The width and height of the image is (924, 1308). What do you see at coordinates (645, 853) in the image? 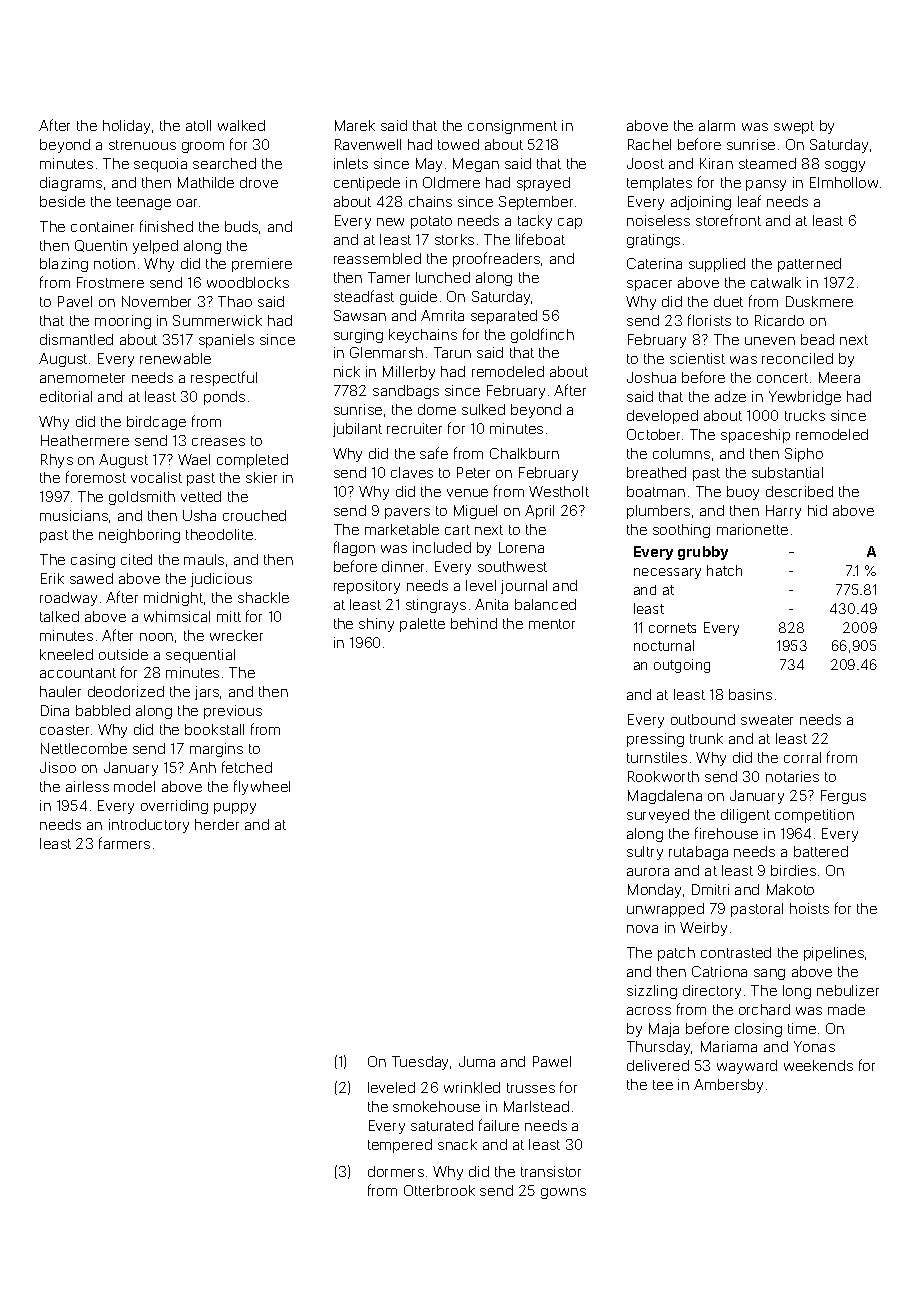
I see `sultry` at bounding box center [645, 853].
